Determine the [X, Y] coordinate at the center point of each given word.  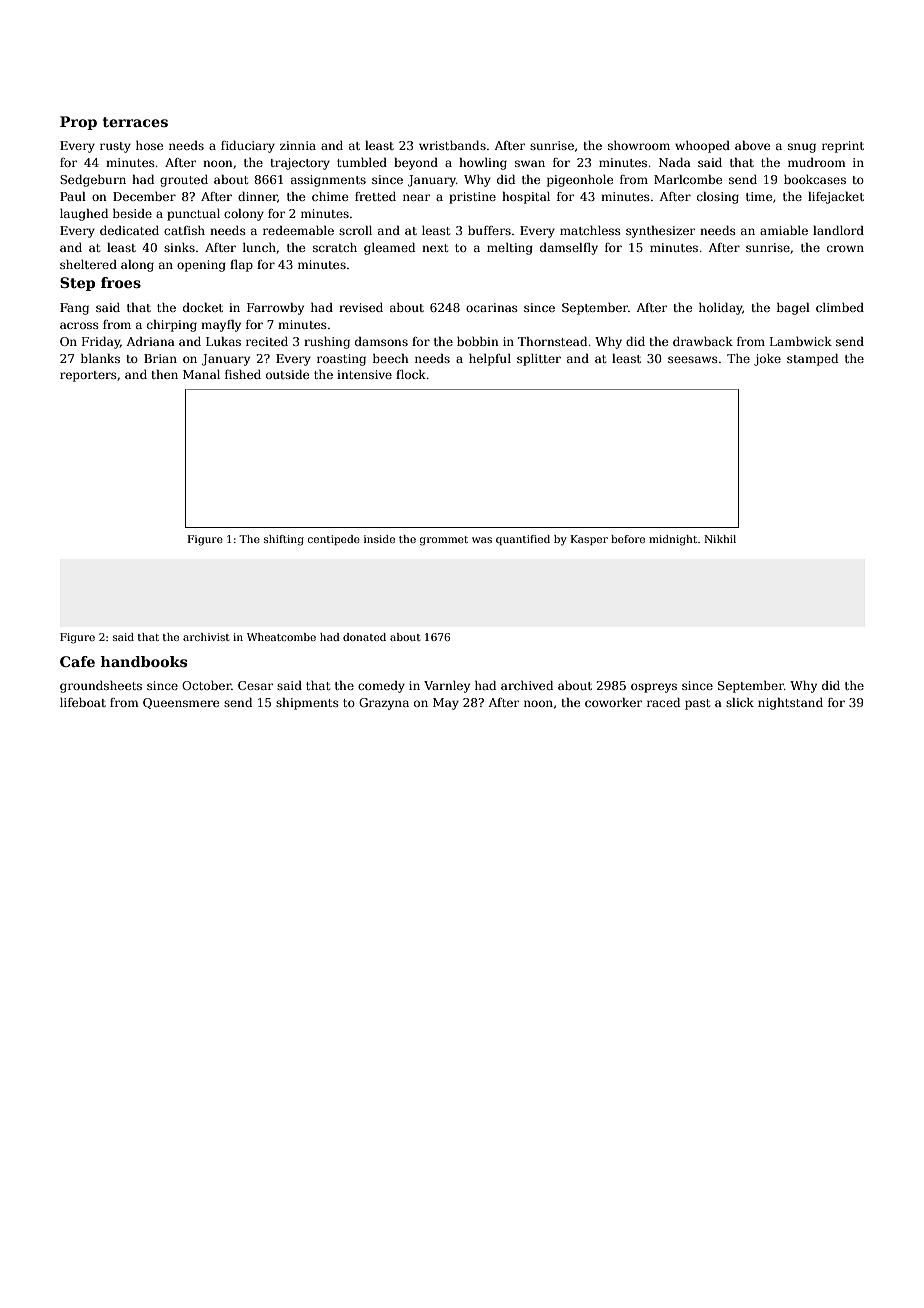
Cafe [77, 661]
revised [361, 307]
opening [201, 266]
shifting [284, 540]
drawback [703, 341]
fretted [375, 196]
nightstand [790, 704]
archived [527, 685]
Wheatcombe [281, 637]
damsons [381, 341]
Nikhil [720, 539]
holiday [720, 309]
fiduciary [248, 147]
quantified [523, 540]
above [752, 145]
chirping [172, 326]
